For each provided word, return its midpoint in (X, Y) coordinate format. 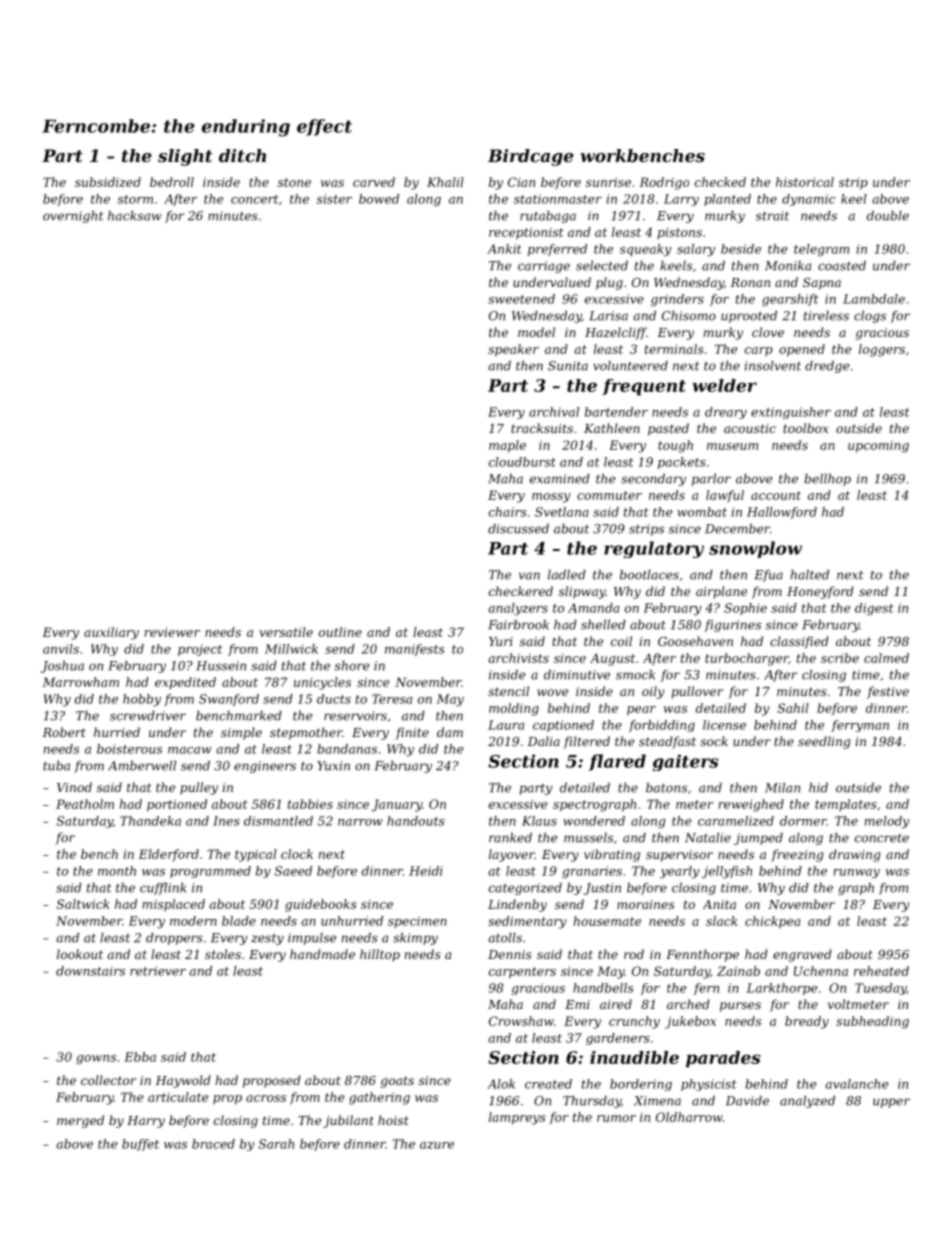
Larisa (608, 316)
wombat (702, 512)
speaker (513, 350)
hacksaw (134, 216)
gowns (96, 1059)
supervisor (679, 856)
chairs (508, 512)
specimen (417, 922)
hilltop (380, 955)
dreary (726, 413)
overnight (73, 217)
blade (239, 921)
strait (772, 216)
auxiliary (111, 633)
